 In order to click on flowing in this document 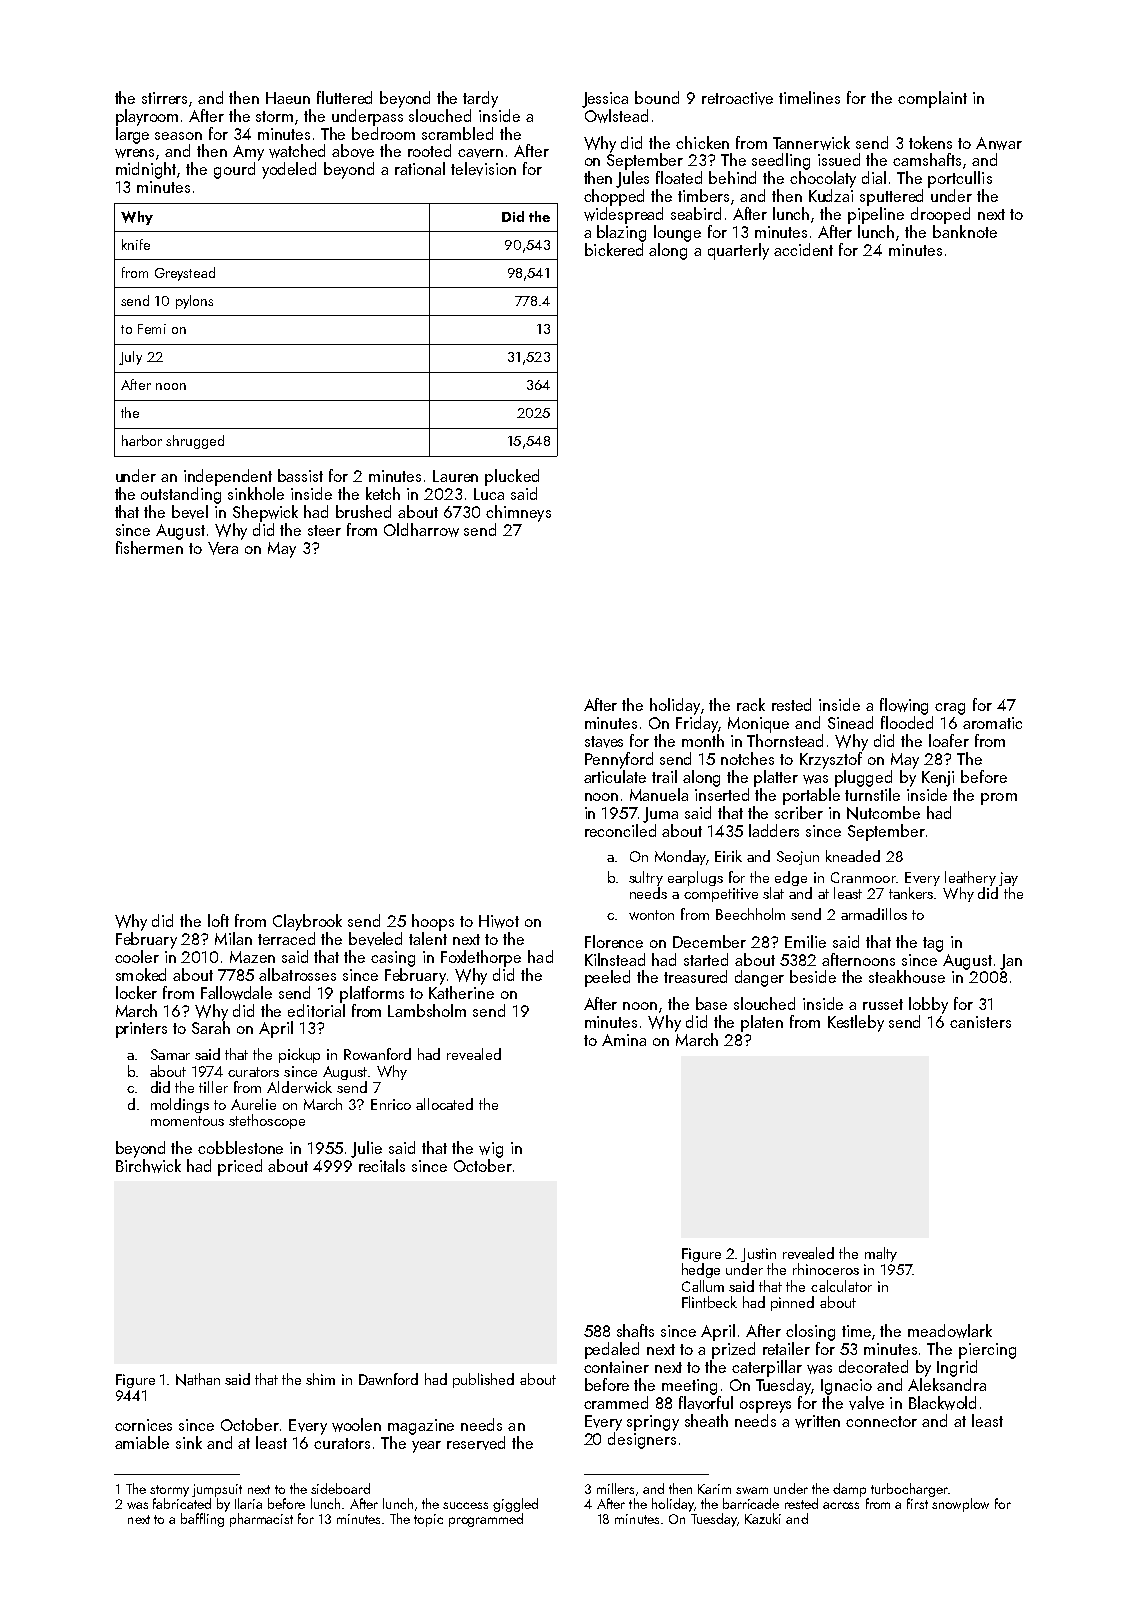, I will do `click(904, 706)`.
